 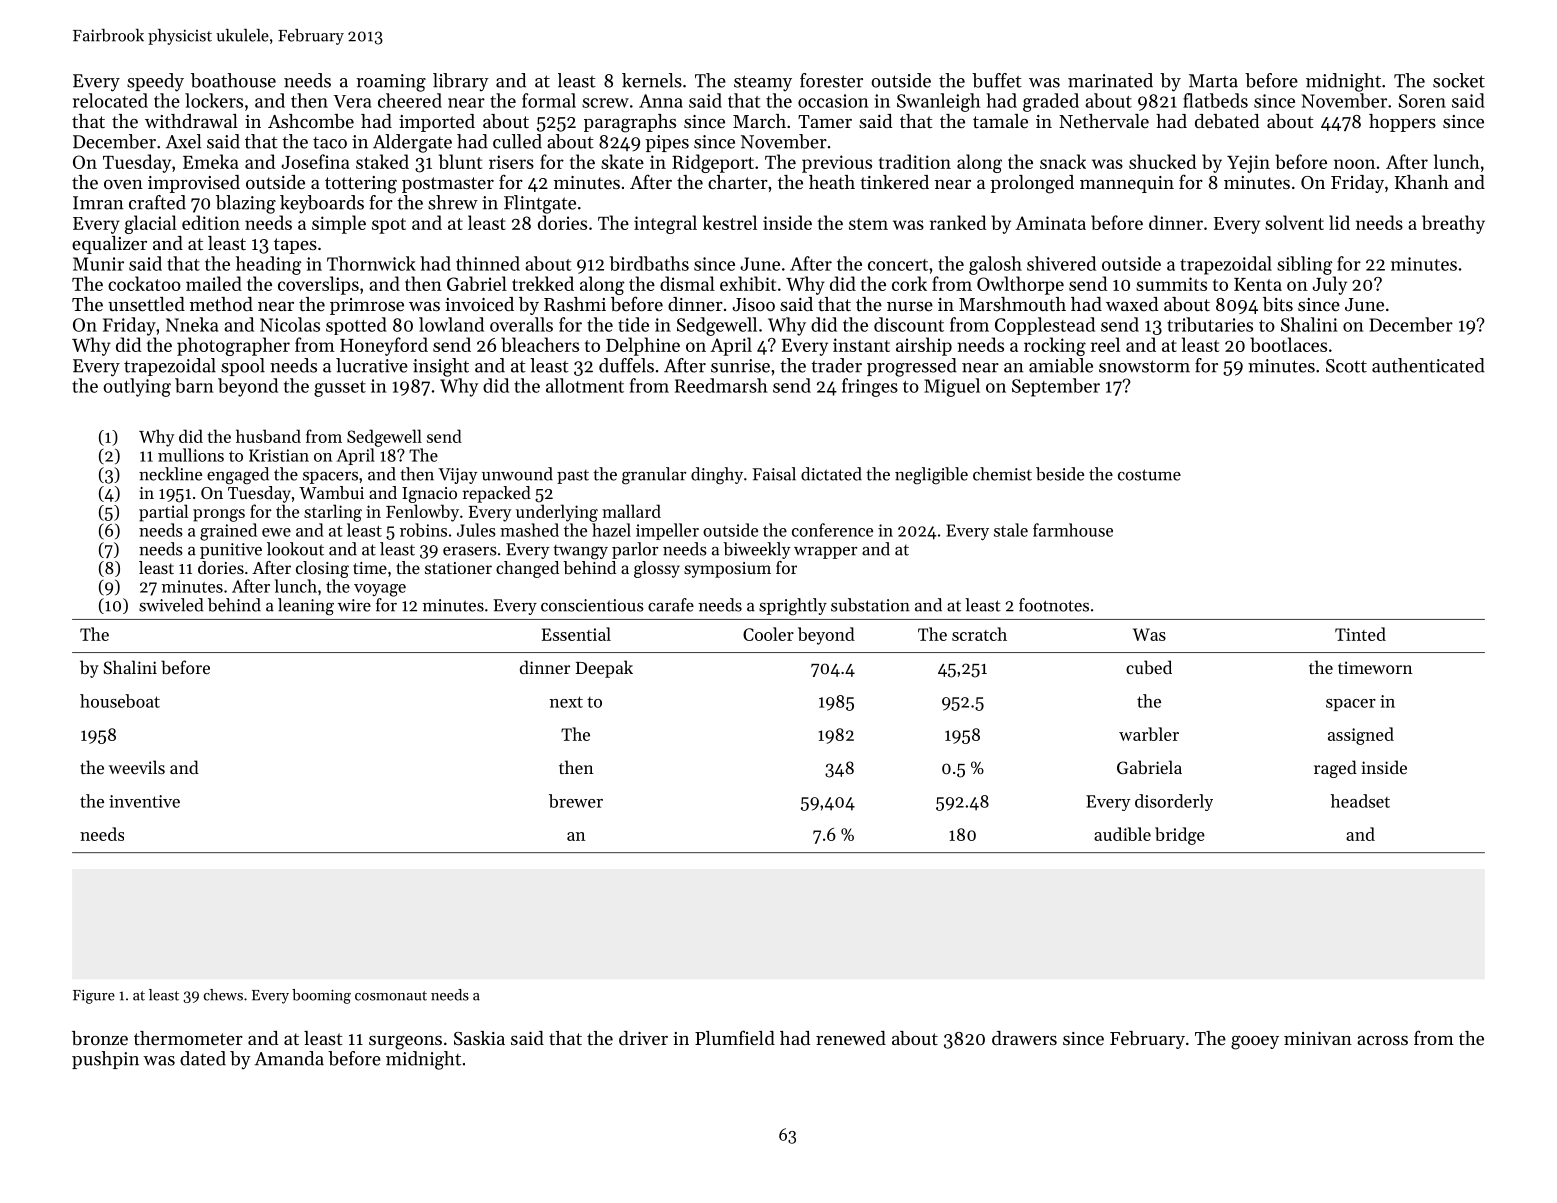 What do you see at coordinates (1215, 100) in the screenshot?
I see `flatbeds` at bounding box center [1215, 100].
